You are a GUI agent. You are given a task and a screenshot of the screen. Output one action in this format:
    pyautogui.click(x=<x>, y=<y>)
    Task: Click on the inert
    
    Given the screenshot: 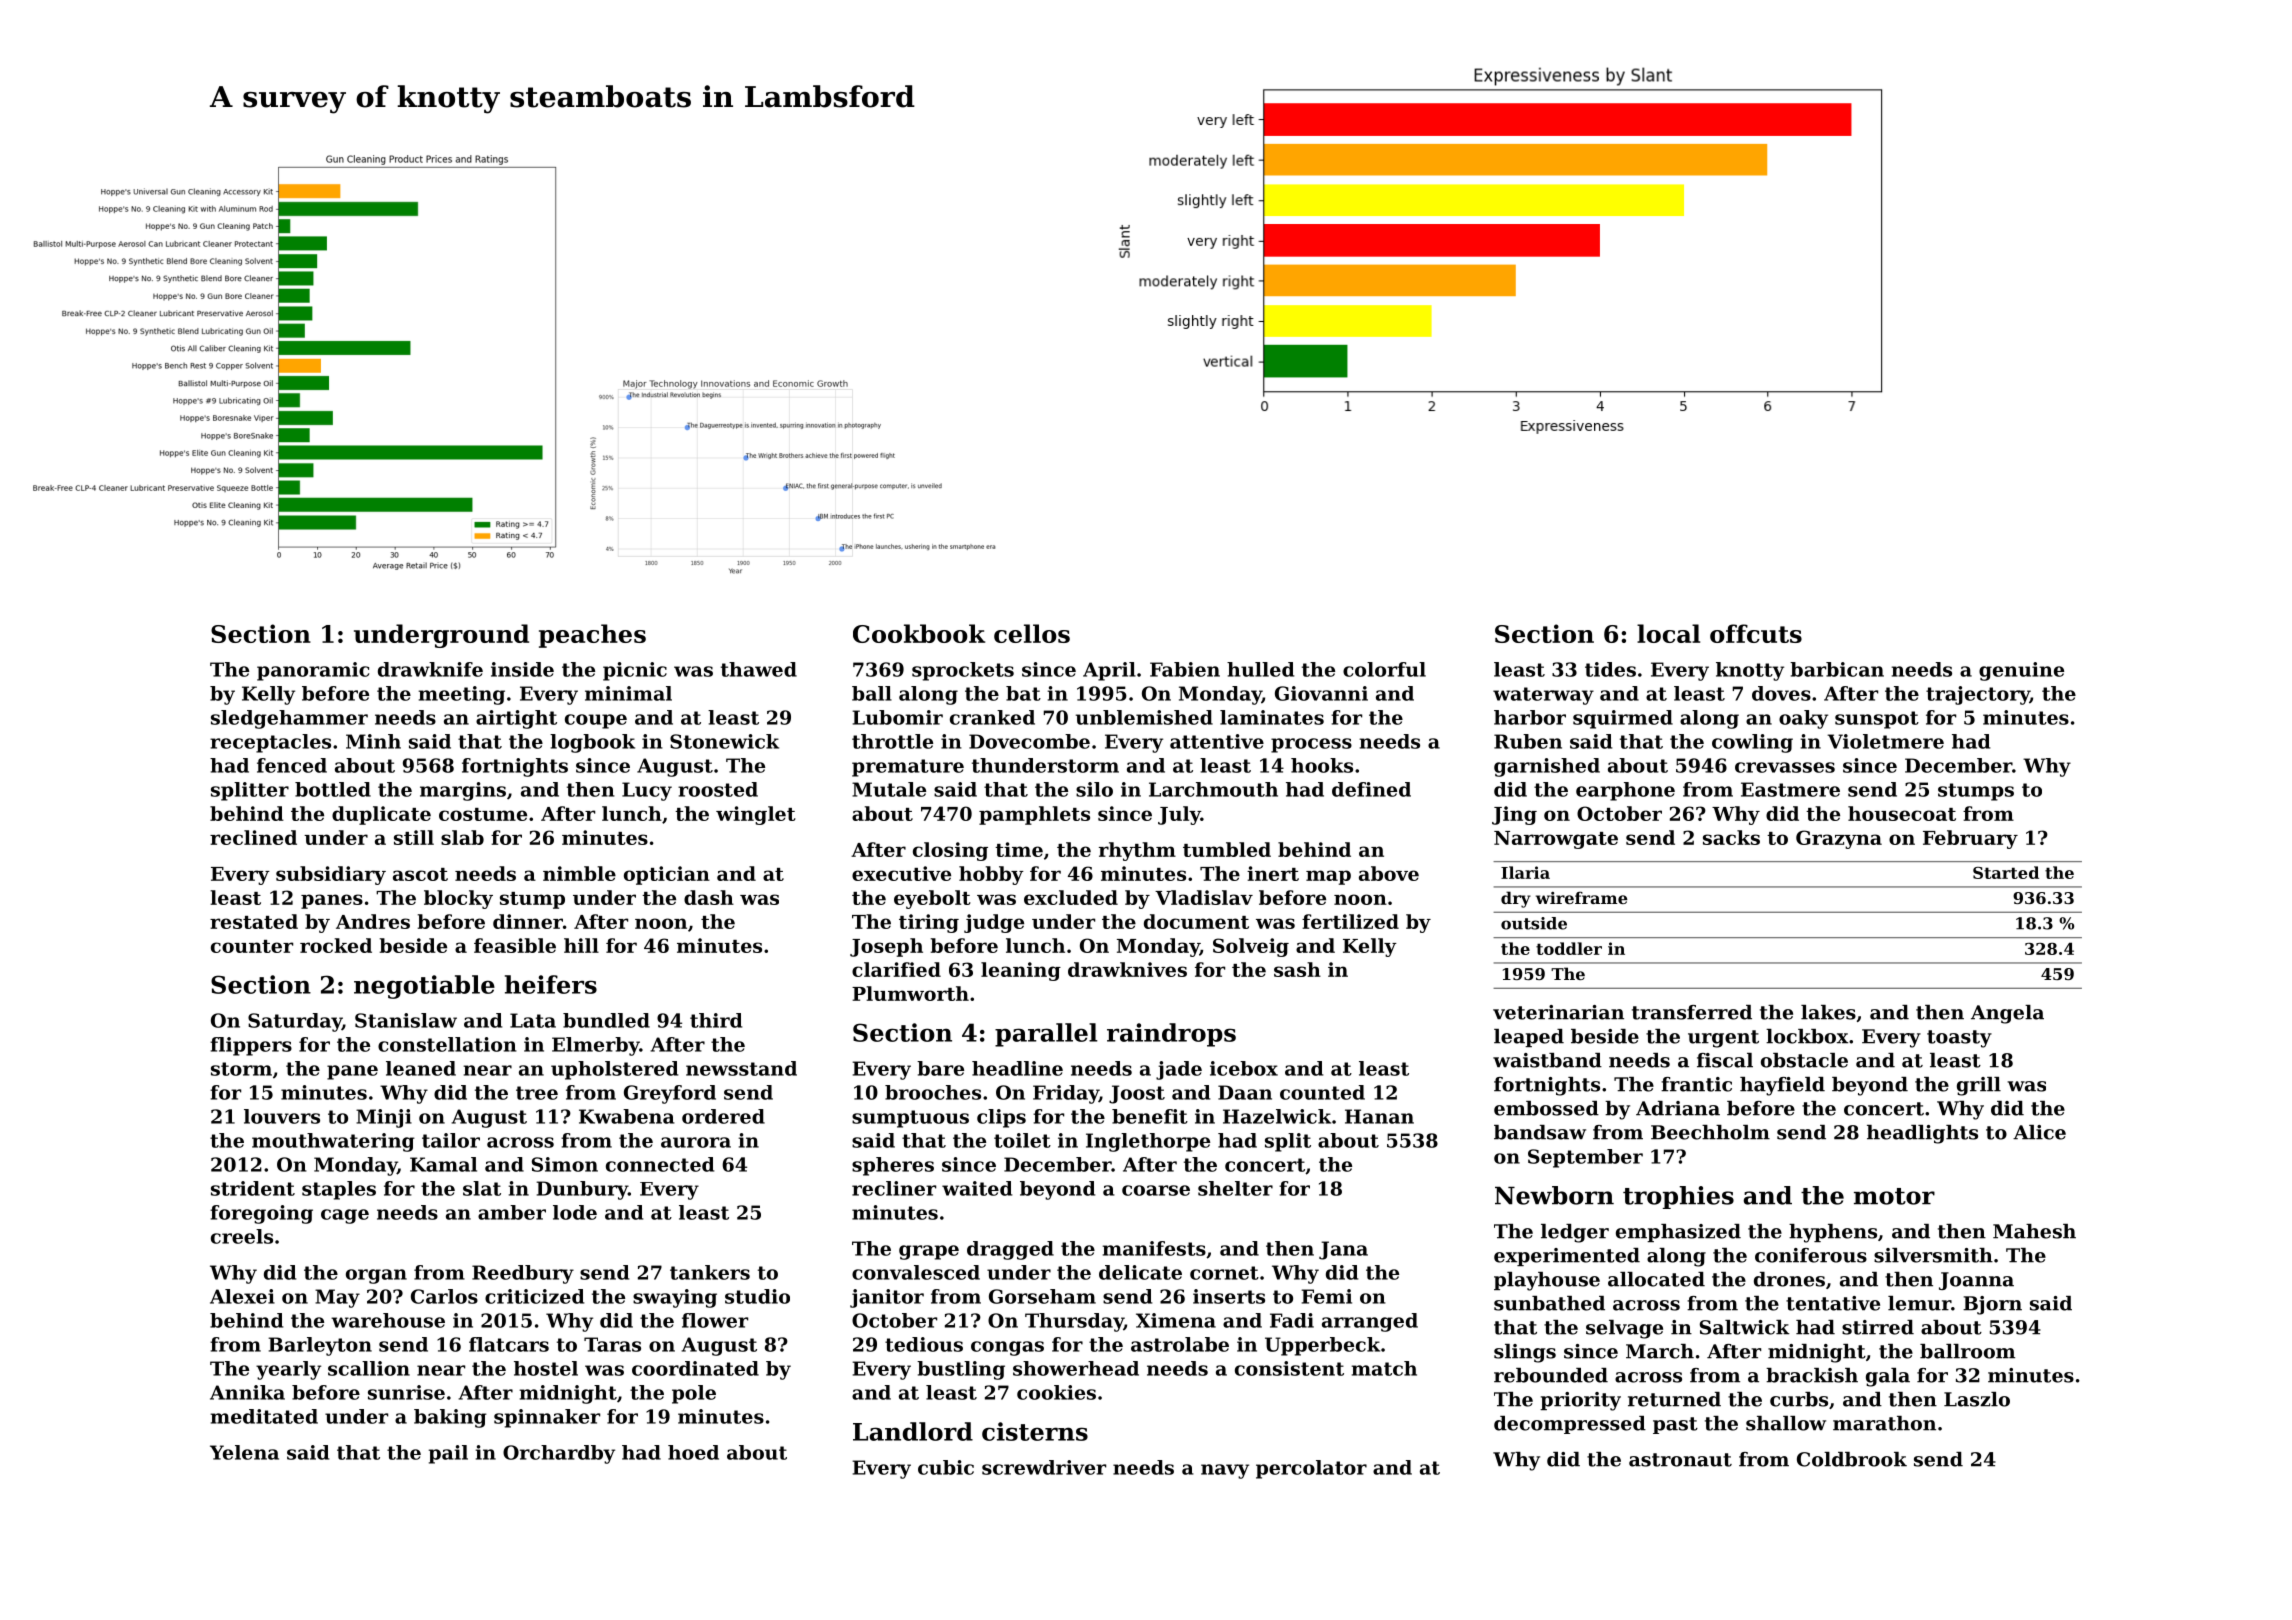 What is the action you would take?
    pyautogui.click(x=1273, y=873)
